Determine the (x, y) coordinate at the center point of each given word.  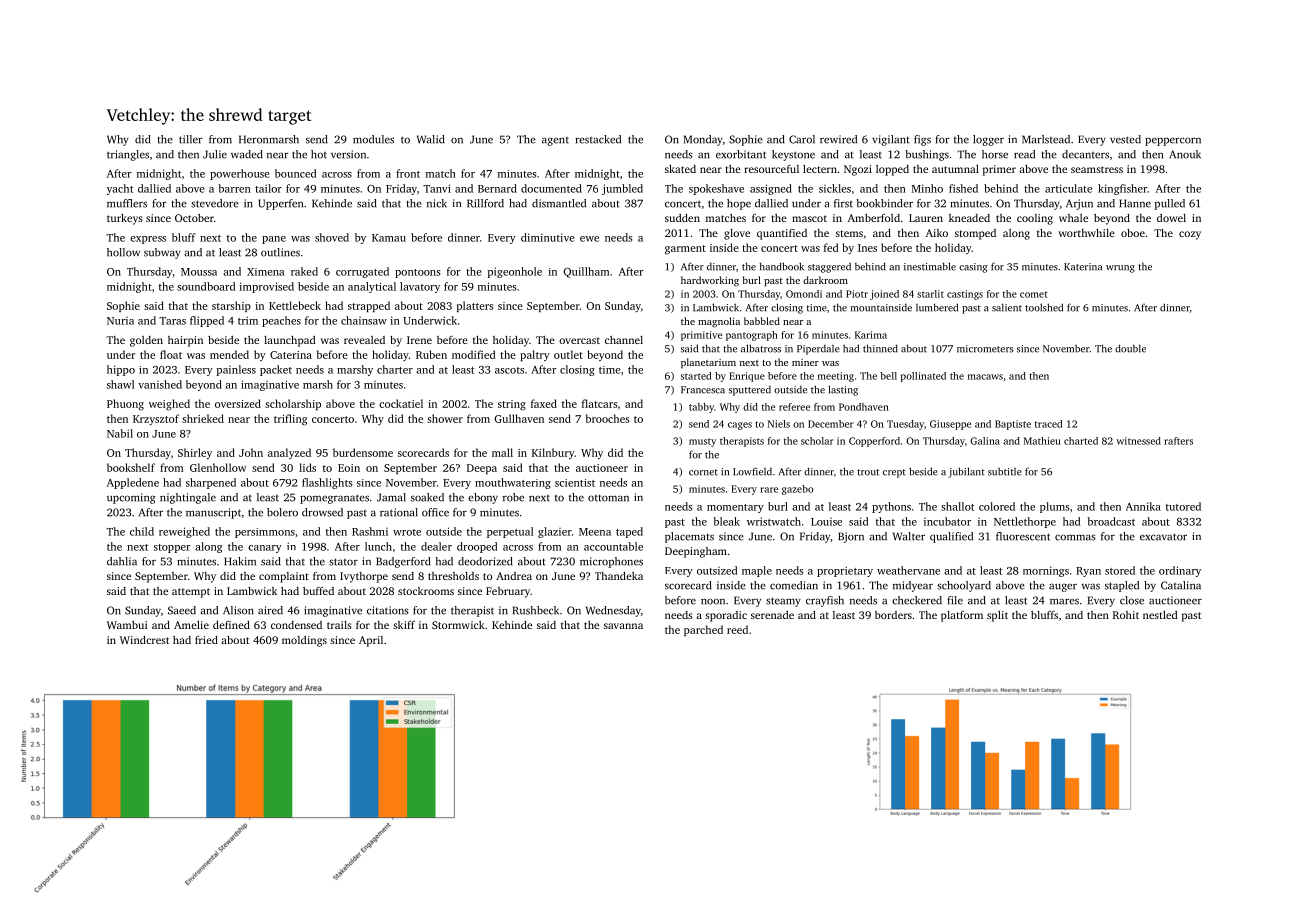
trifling (290, 420)
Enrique (747, 377)
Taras (172, 321)
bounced (296, 173)
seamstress (1097, 169)
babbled (762, 321)
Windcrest (144, 640)
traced (1049, 424)
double (1130, 348)
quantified (782, 234)
